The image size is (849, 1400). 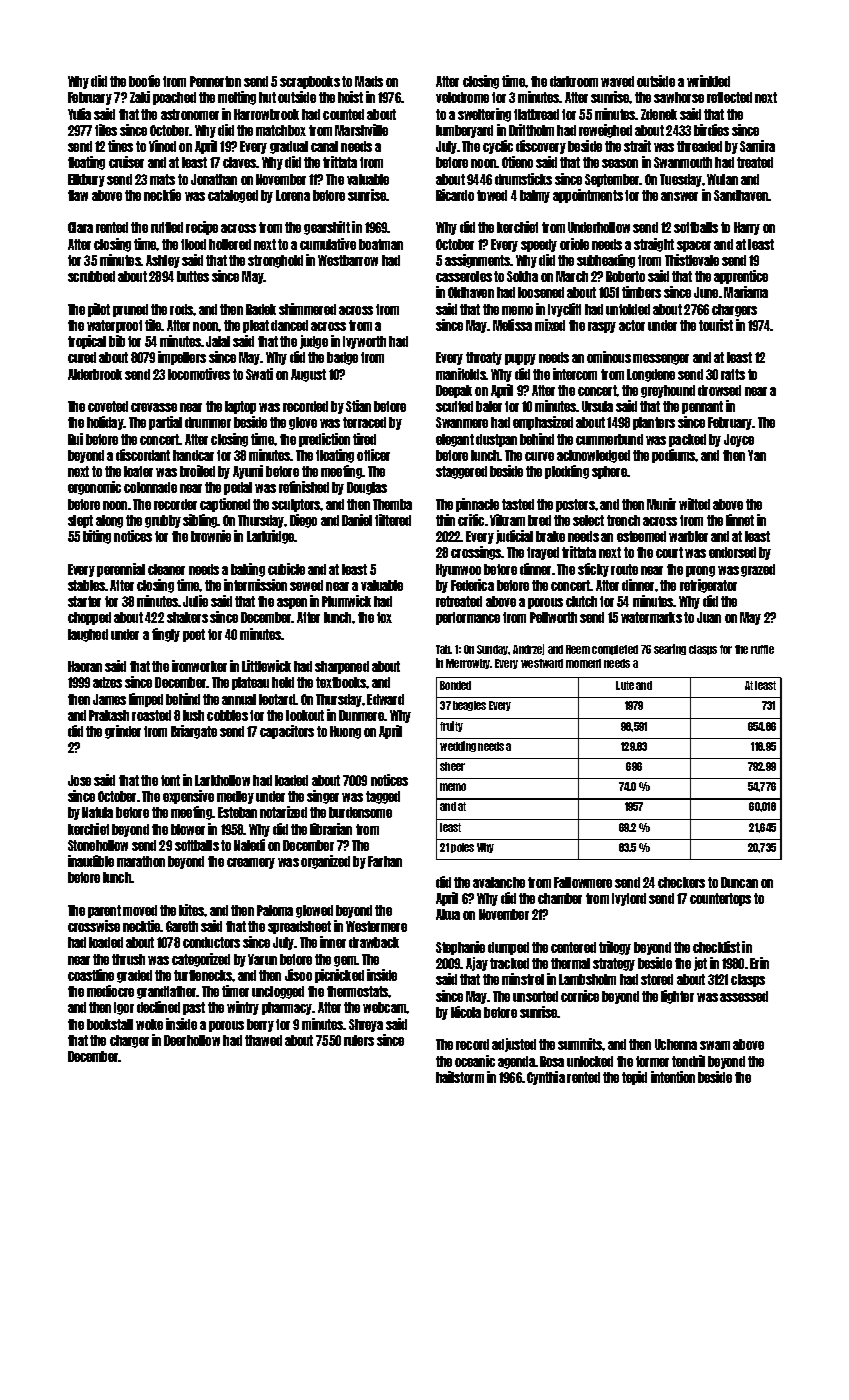 I want to click on impellers, so click(x=182, y=358).
